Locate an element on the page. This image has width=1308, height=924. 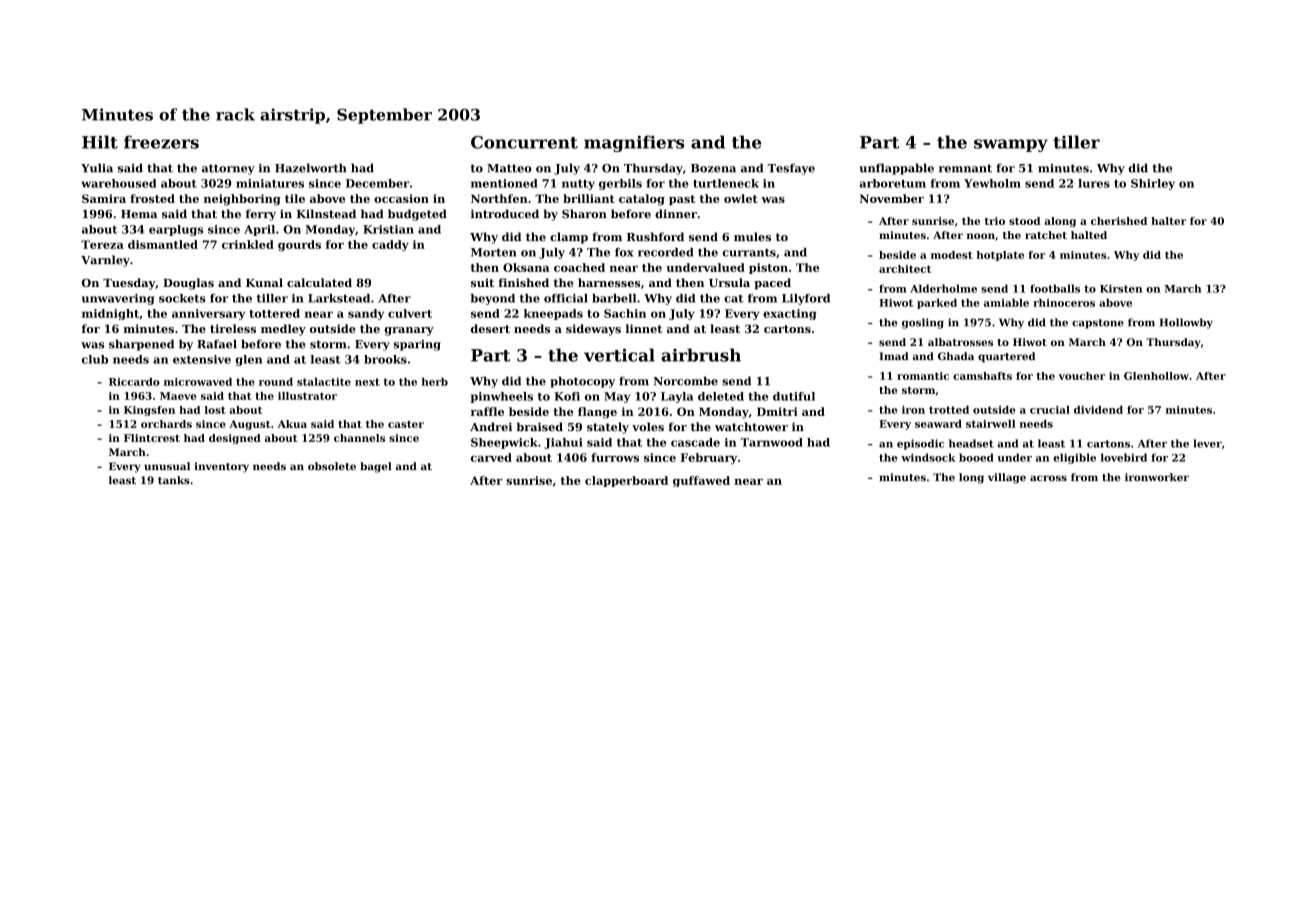
capstone is located at coordinates (1098, 324).
